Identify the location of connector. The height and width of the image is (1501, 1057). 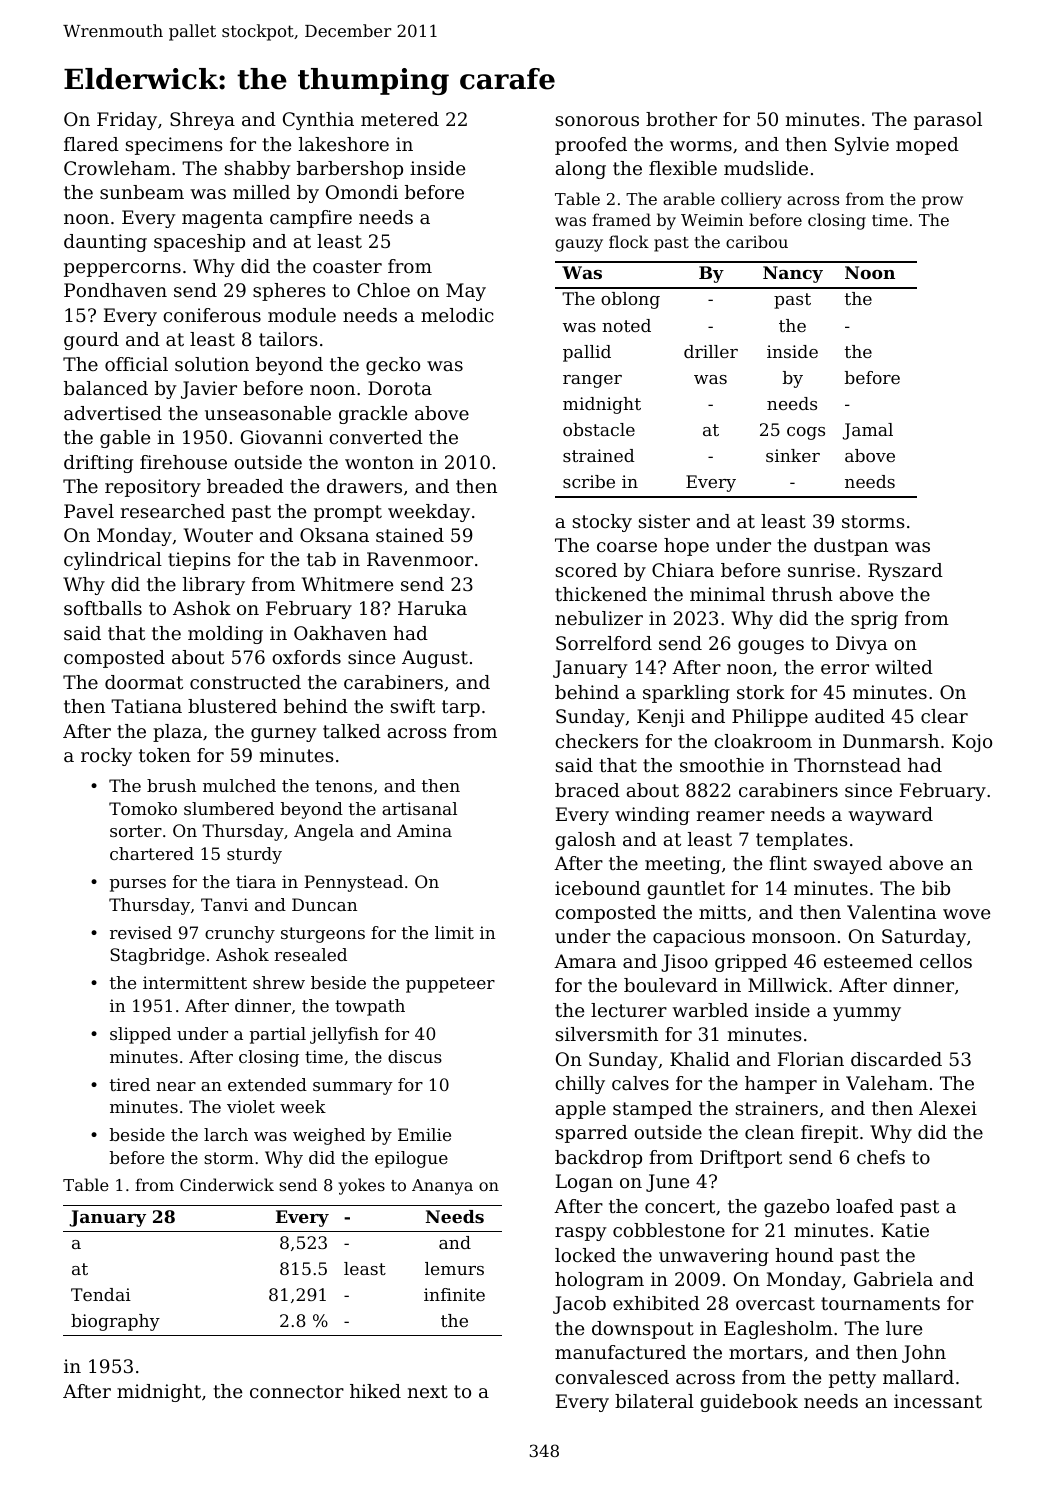
(297, 1391).
